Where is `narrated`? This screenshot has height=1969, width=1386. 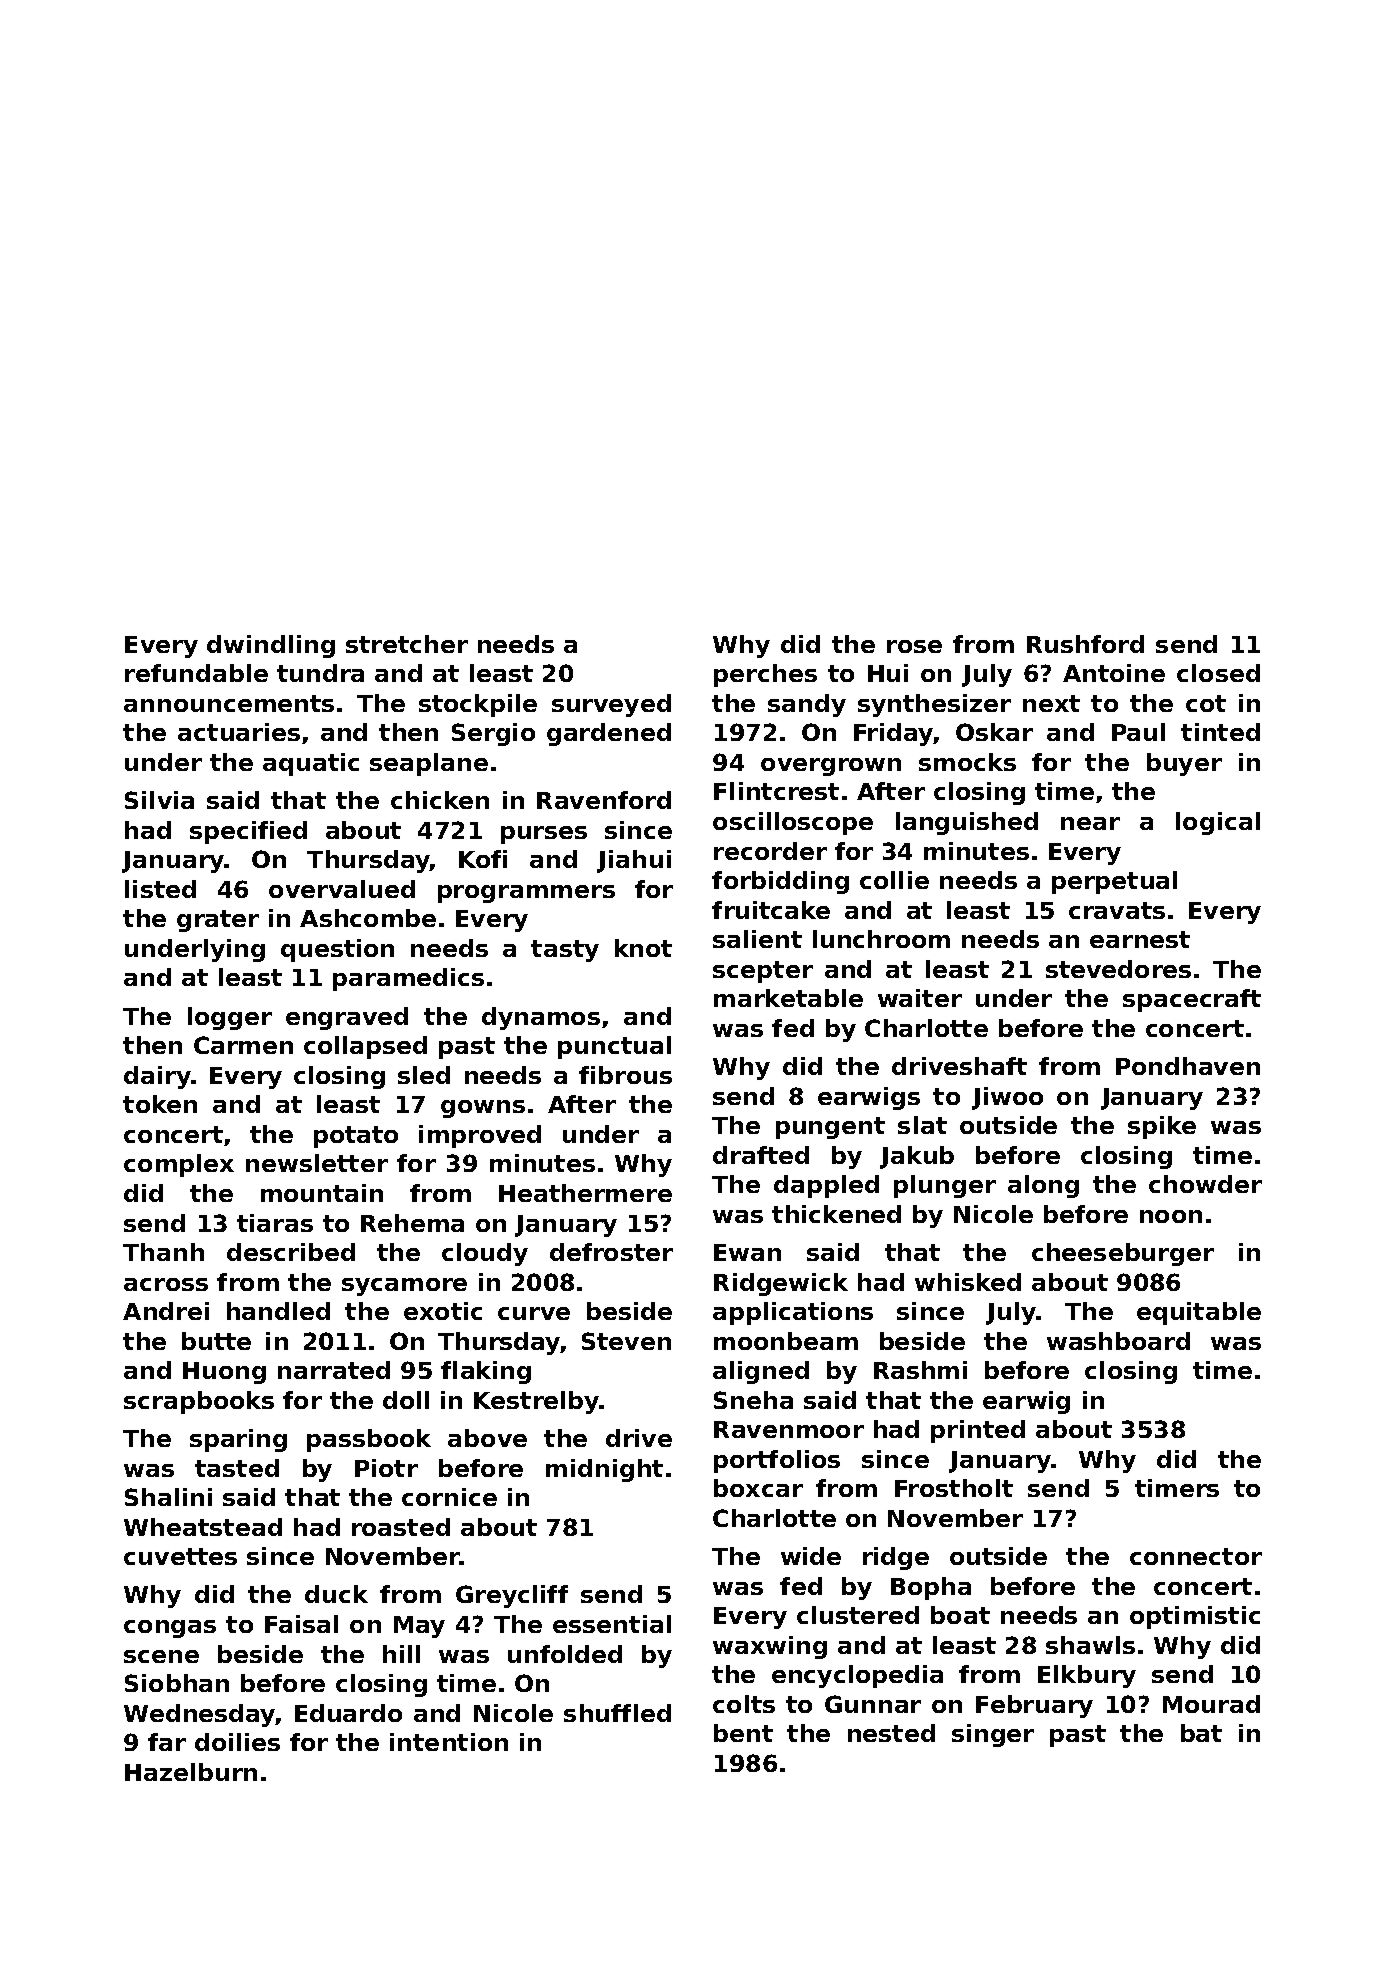
narrated is located at coordinates (334, 1370).
